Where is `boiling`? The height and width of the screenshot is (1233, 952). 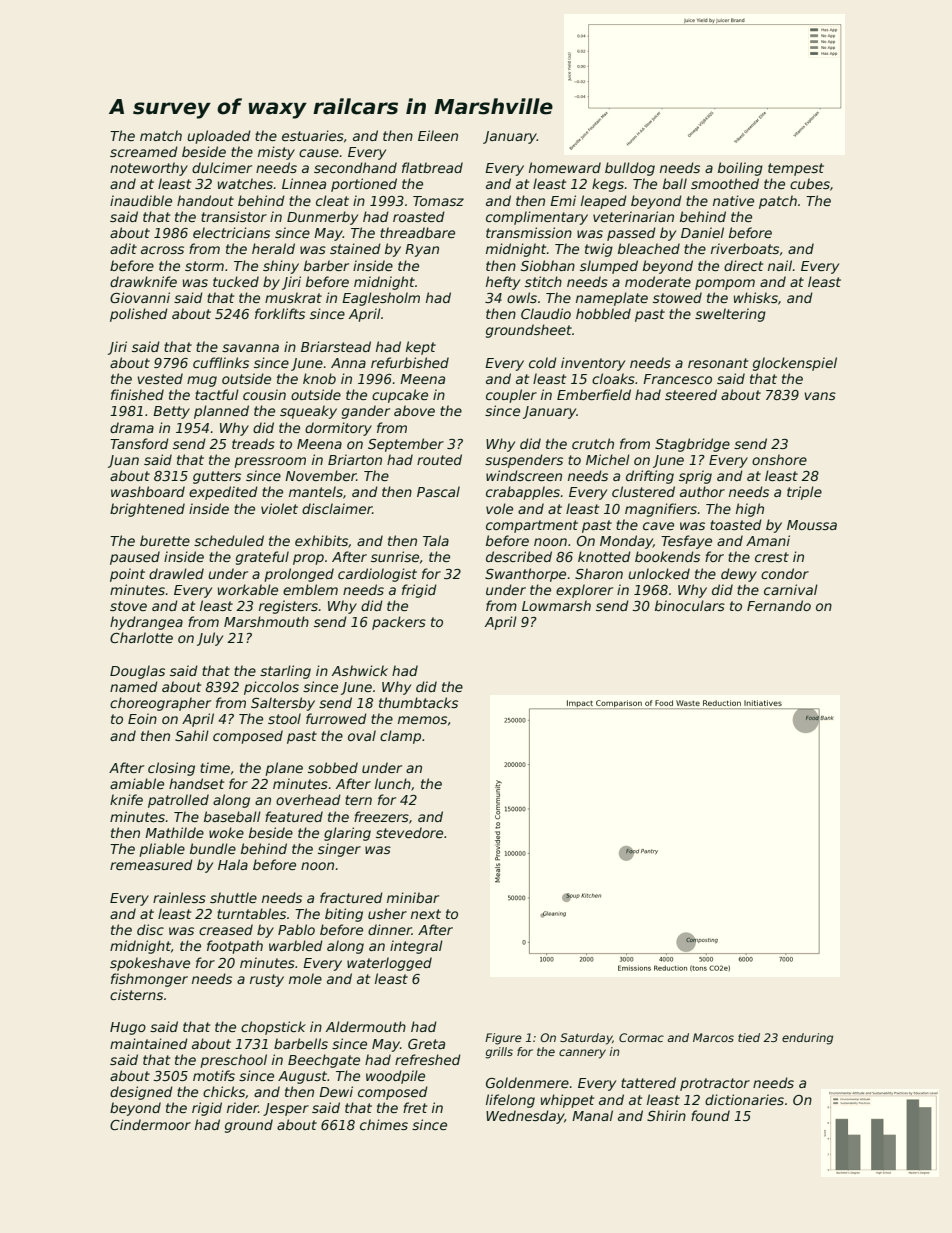 boiling is located at coordinates (740, 169).
